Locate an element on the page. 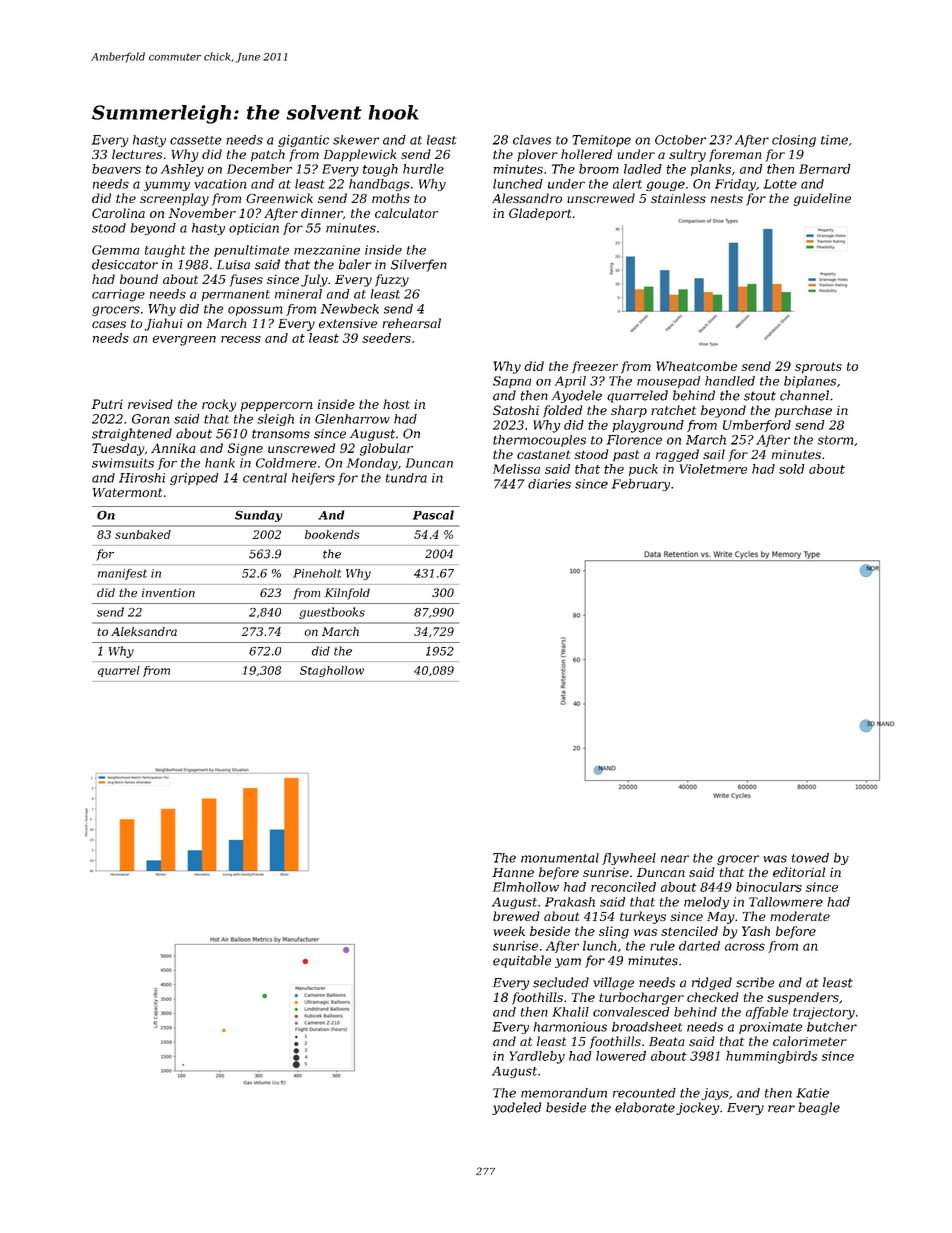 The width and height of the image is (952, 1233). yodeled is located at coordinates (516, 1108).
